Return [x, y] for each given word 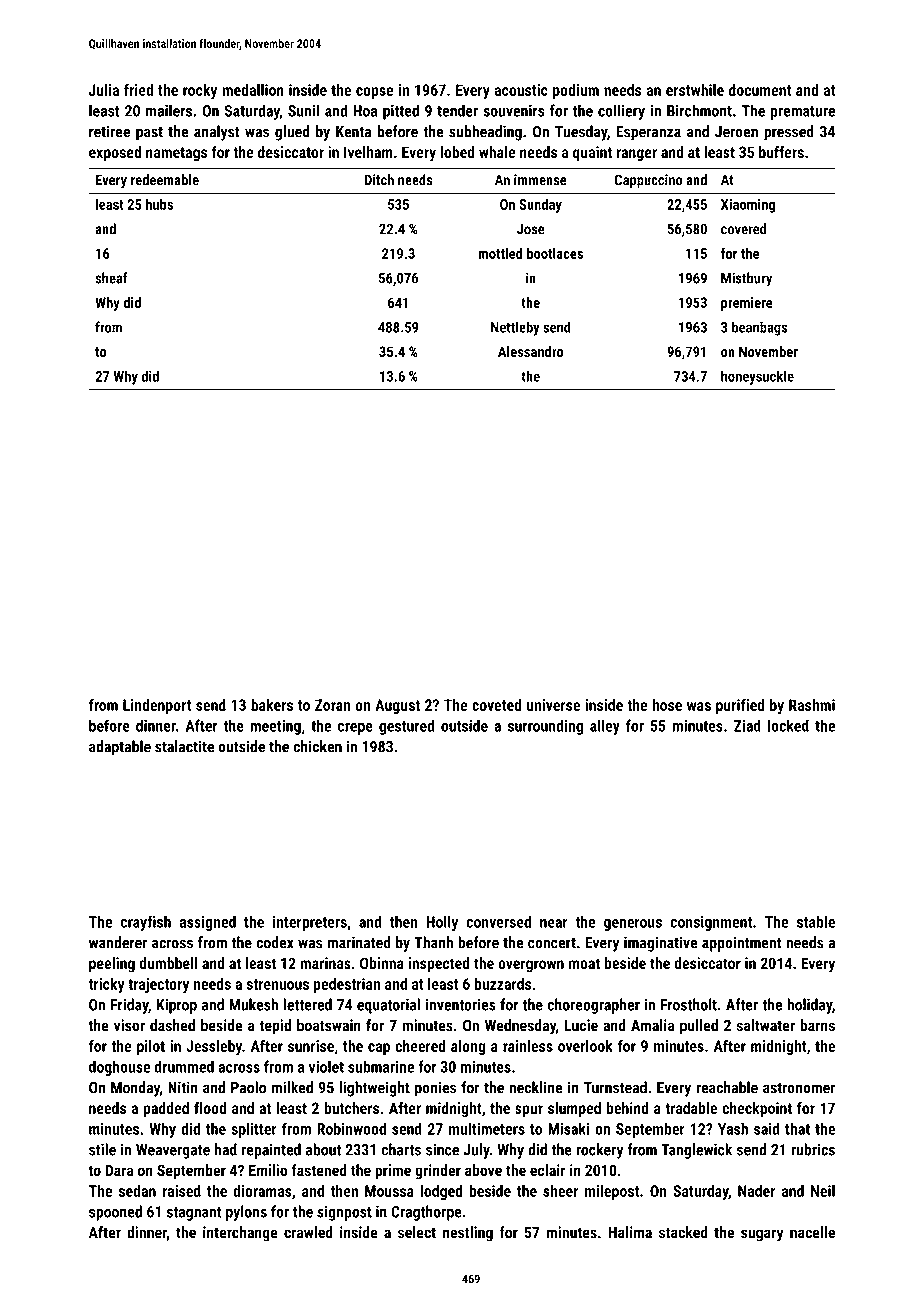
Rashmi [812, 705]
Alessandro [530, 351]
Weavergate [173, 1151]
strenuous [277, 984]
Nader [756, 1191]
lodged [442, 1192]
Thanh [433, 942]
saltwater [766, 1025]
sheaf [111, 278]
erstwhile [695, 90]
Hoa [365, 111]
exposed [115, 153]
